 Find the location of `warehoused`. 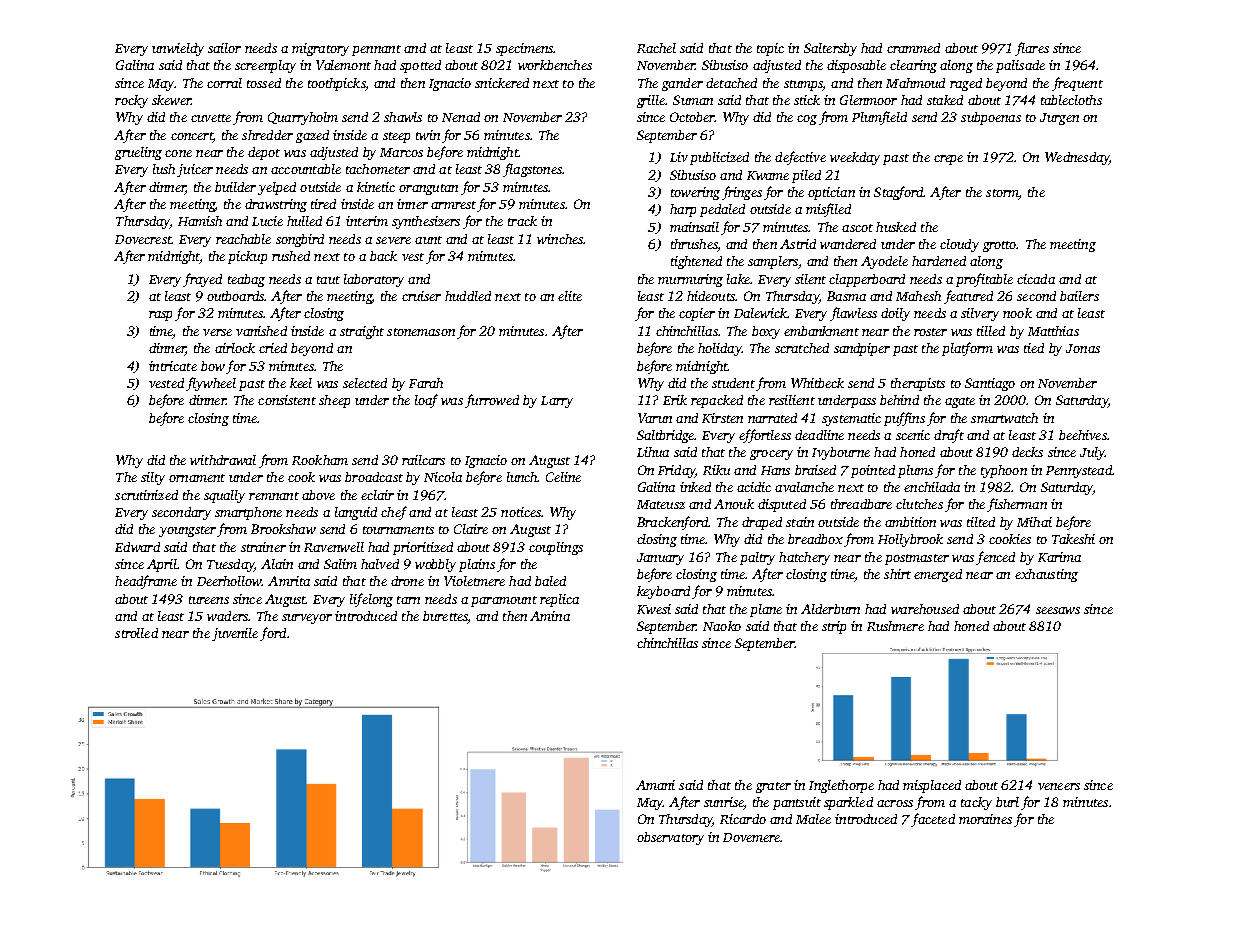

warehoused is located at coordinates (925, 609).
